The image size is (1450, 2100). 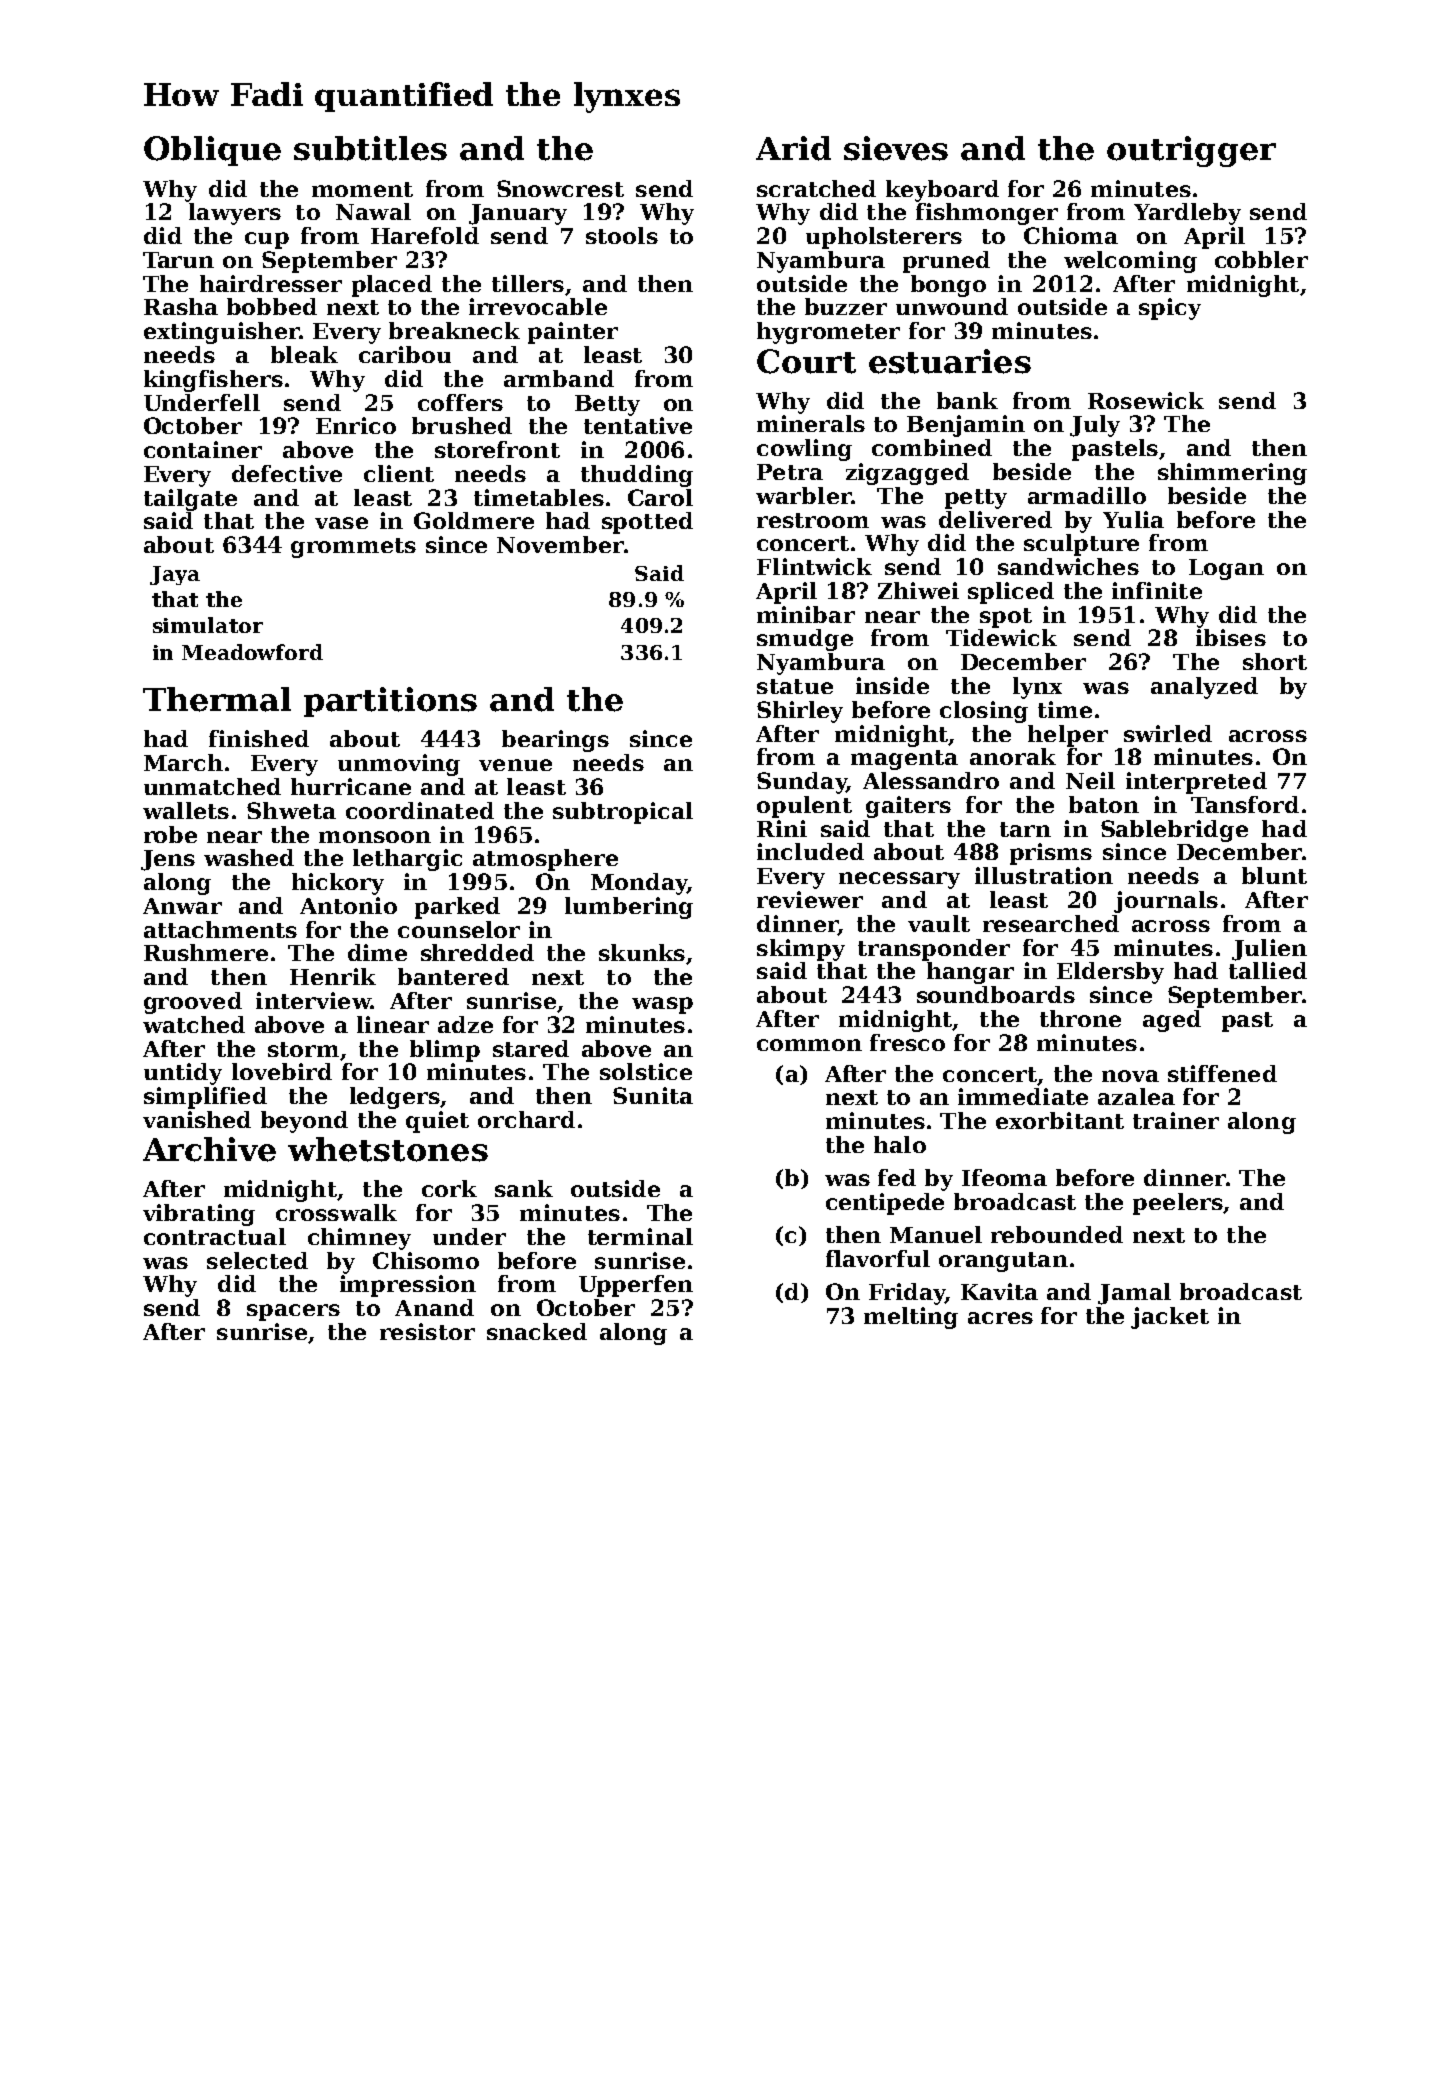 I want to click on Friday, so click(x=907, y=1294).
